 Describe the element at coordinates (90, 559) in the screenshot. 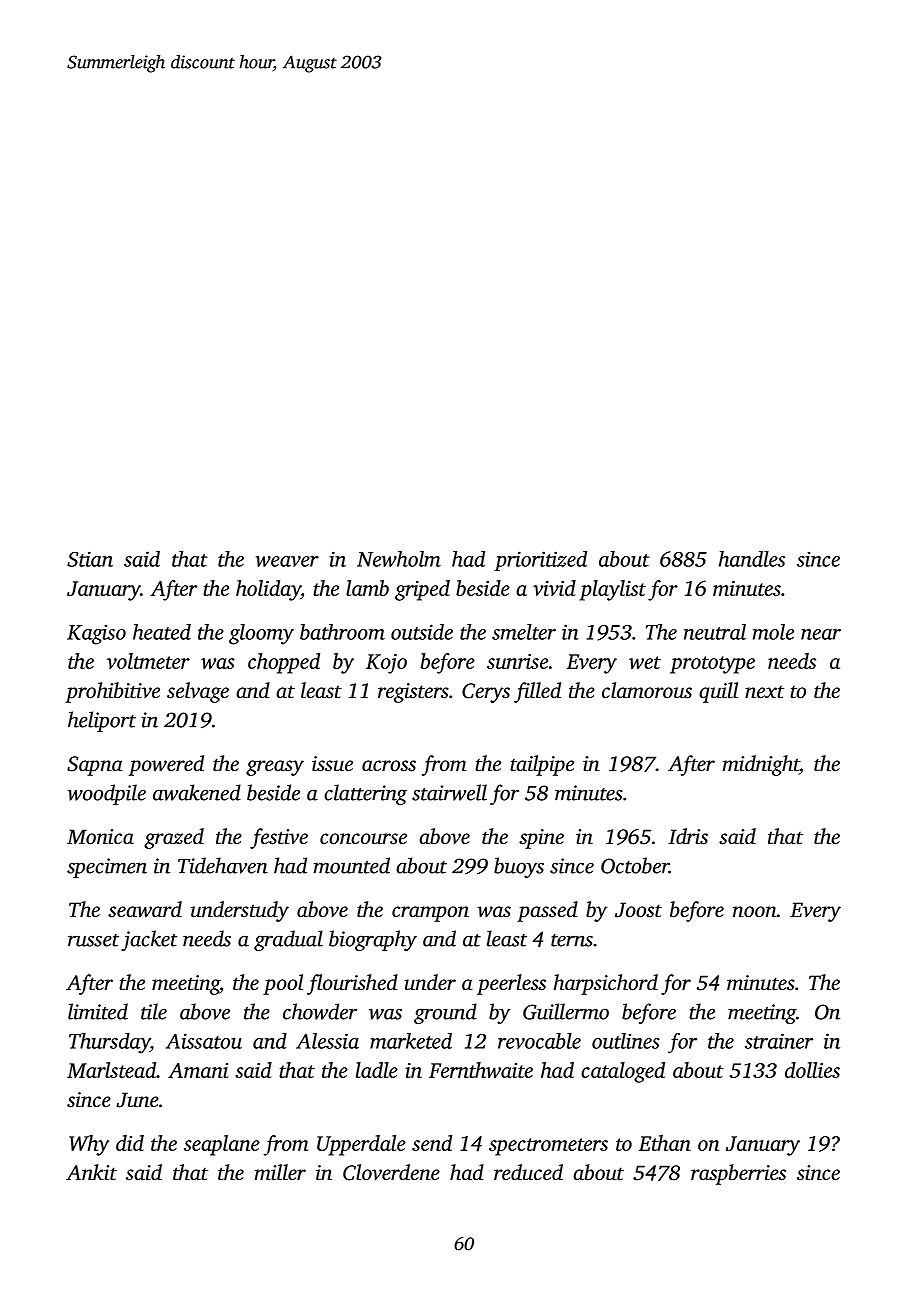

I see `Stian` at that location.
